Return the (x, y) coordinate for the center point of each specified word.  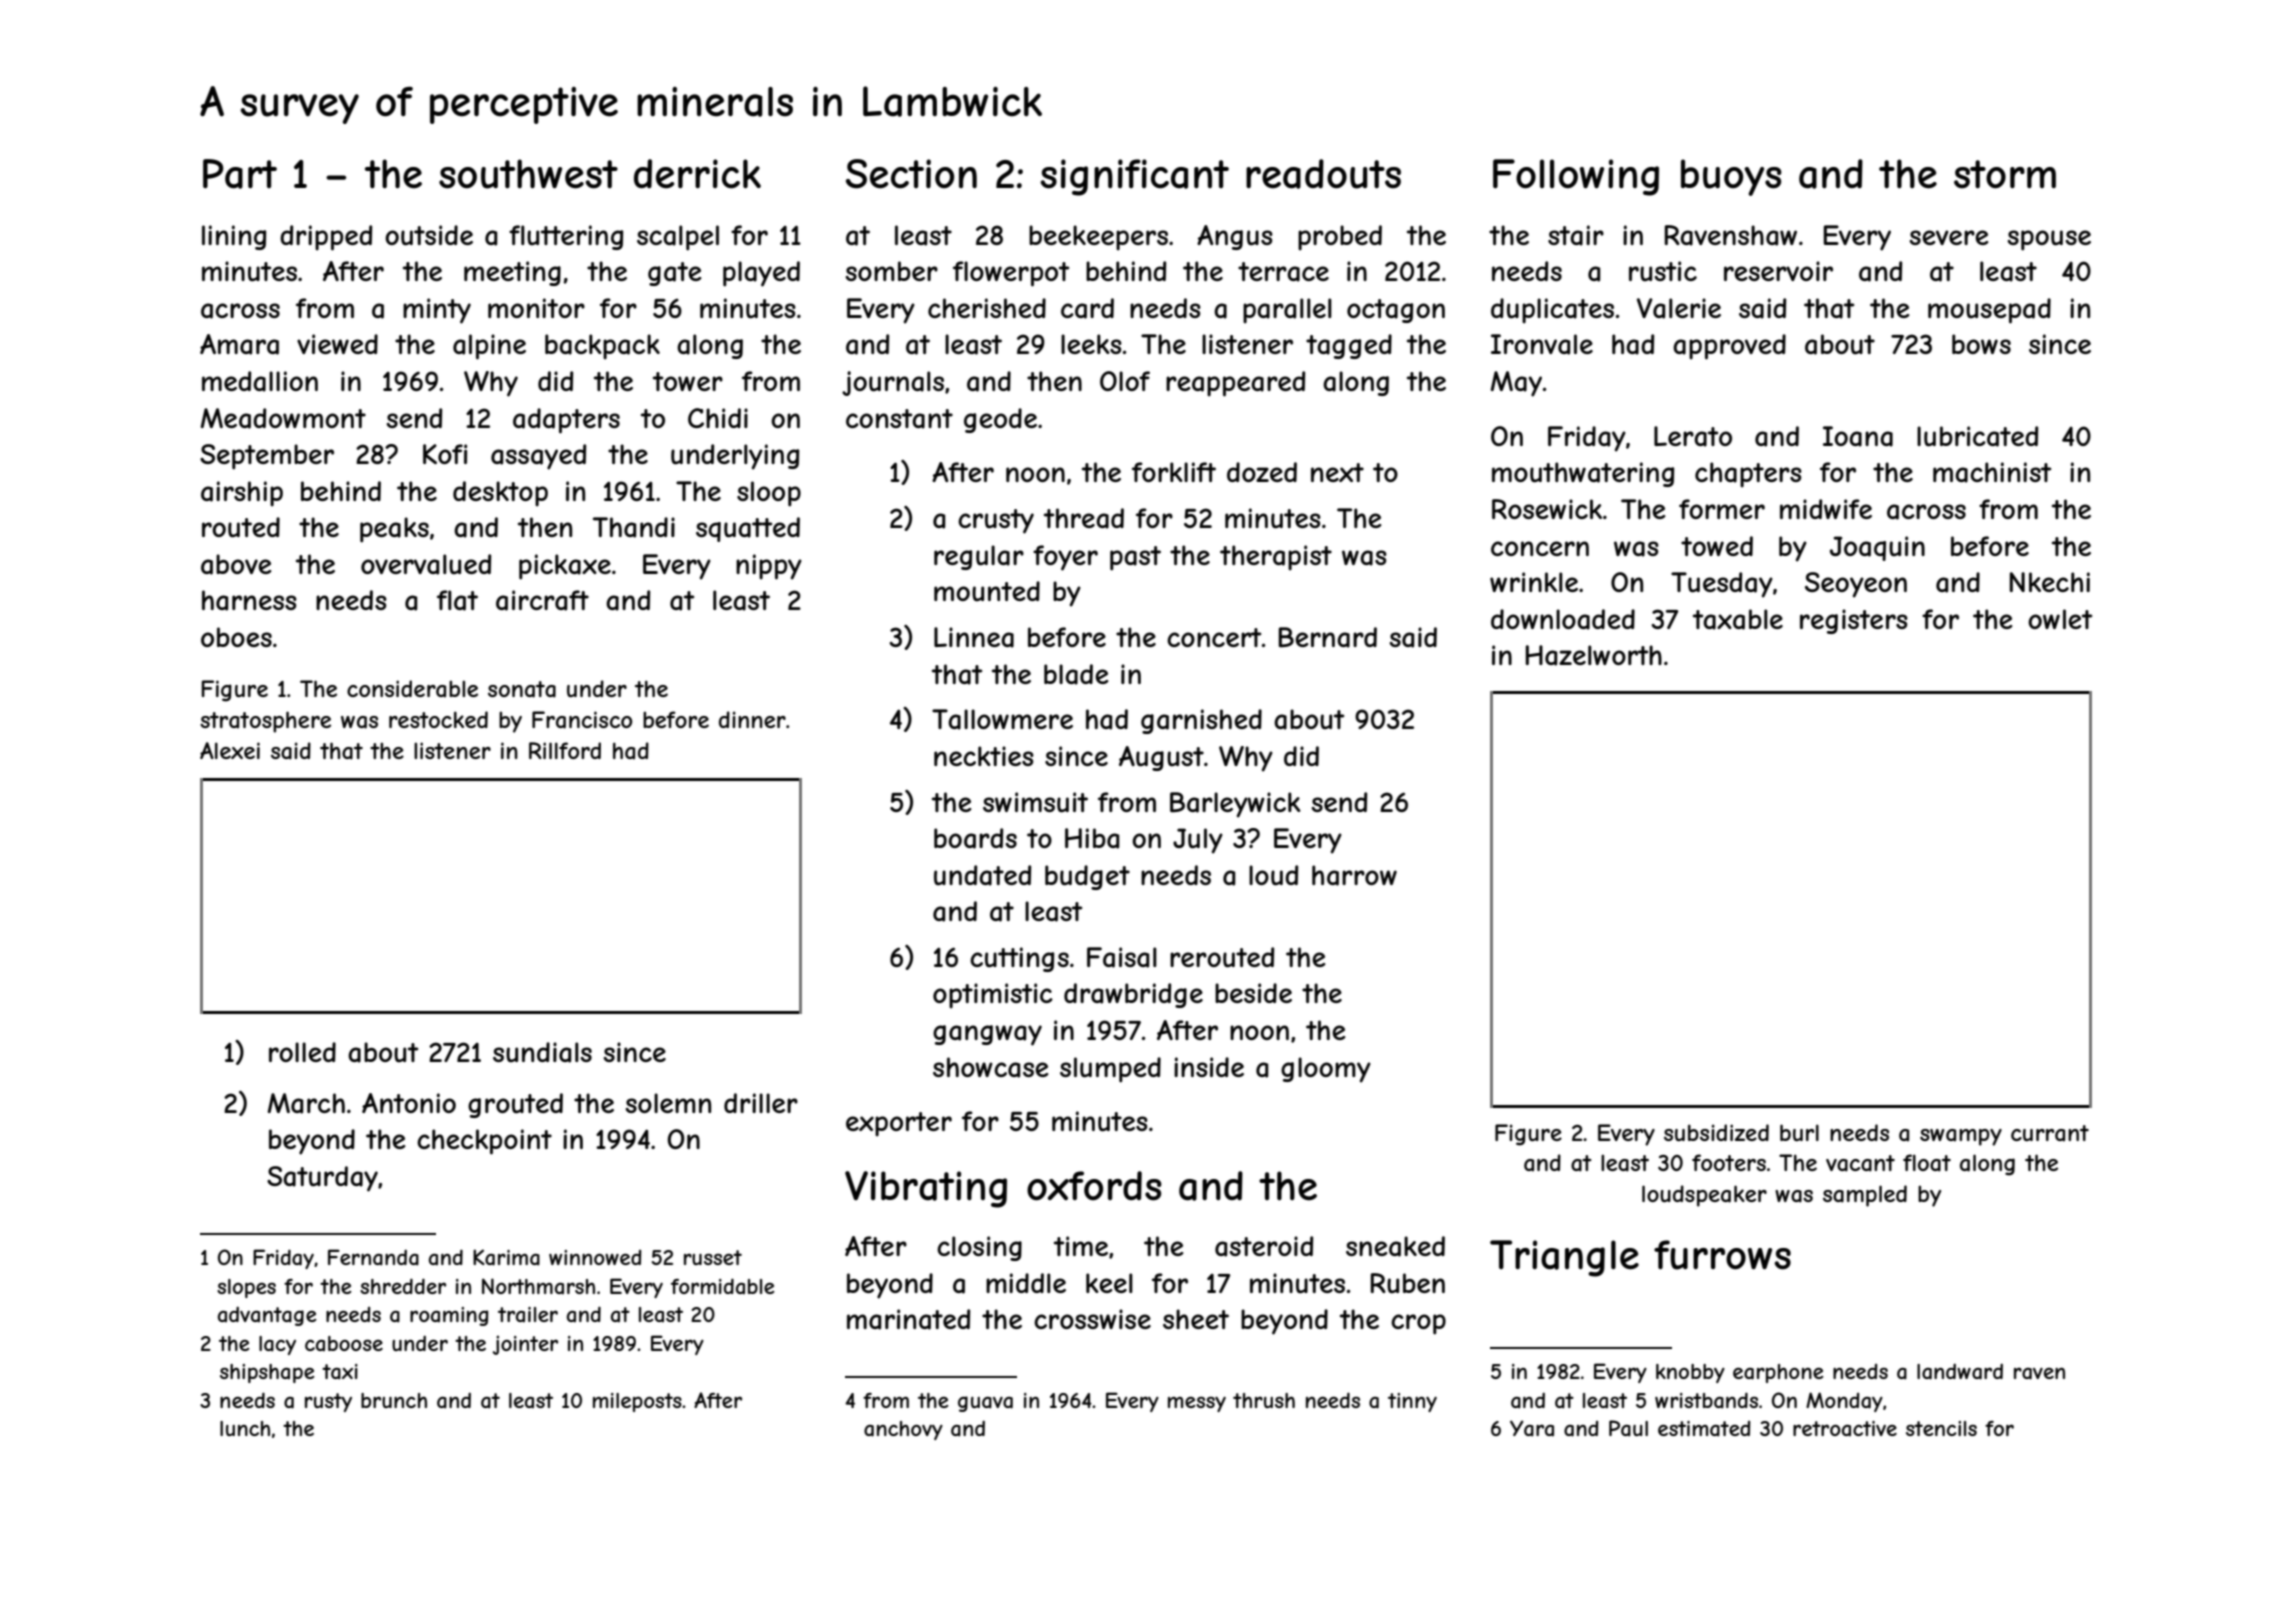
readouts (1323, 174)
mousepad (1989, 311)
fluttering (566, 237)
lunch (245, 1428)
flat (457, 600)
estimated (1704, 1429)
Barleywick (1235, 805)
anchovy (903, 1430)
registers (1854, 621)
